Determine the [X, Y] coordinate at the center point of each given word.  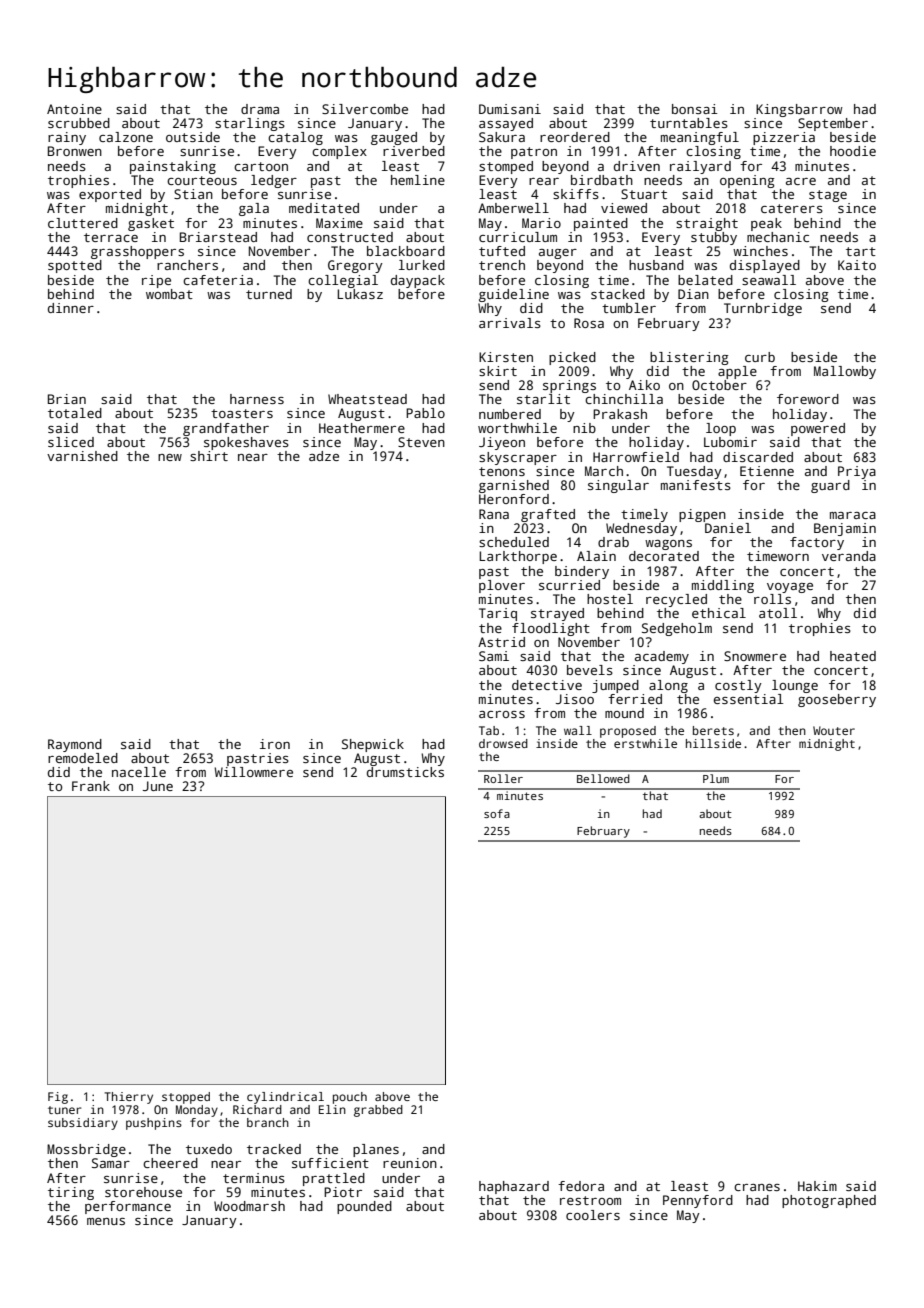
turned [269, 294]
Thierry [128, 1098]
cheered [170, 1163]
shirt [209, 456]
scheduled [514, 542]
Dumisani [510, 109]
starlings [250, 124]
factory [817, 543]
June [158, 786]
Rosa [589, 323]
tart [861, 251]
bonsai [695, 109]
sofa [497, 813]
